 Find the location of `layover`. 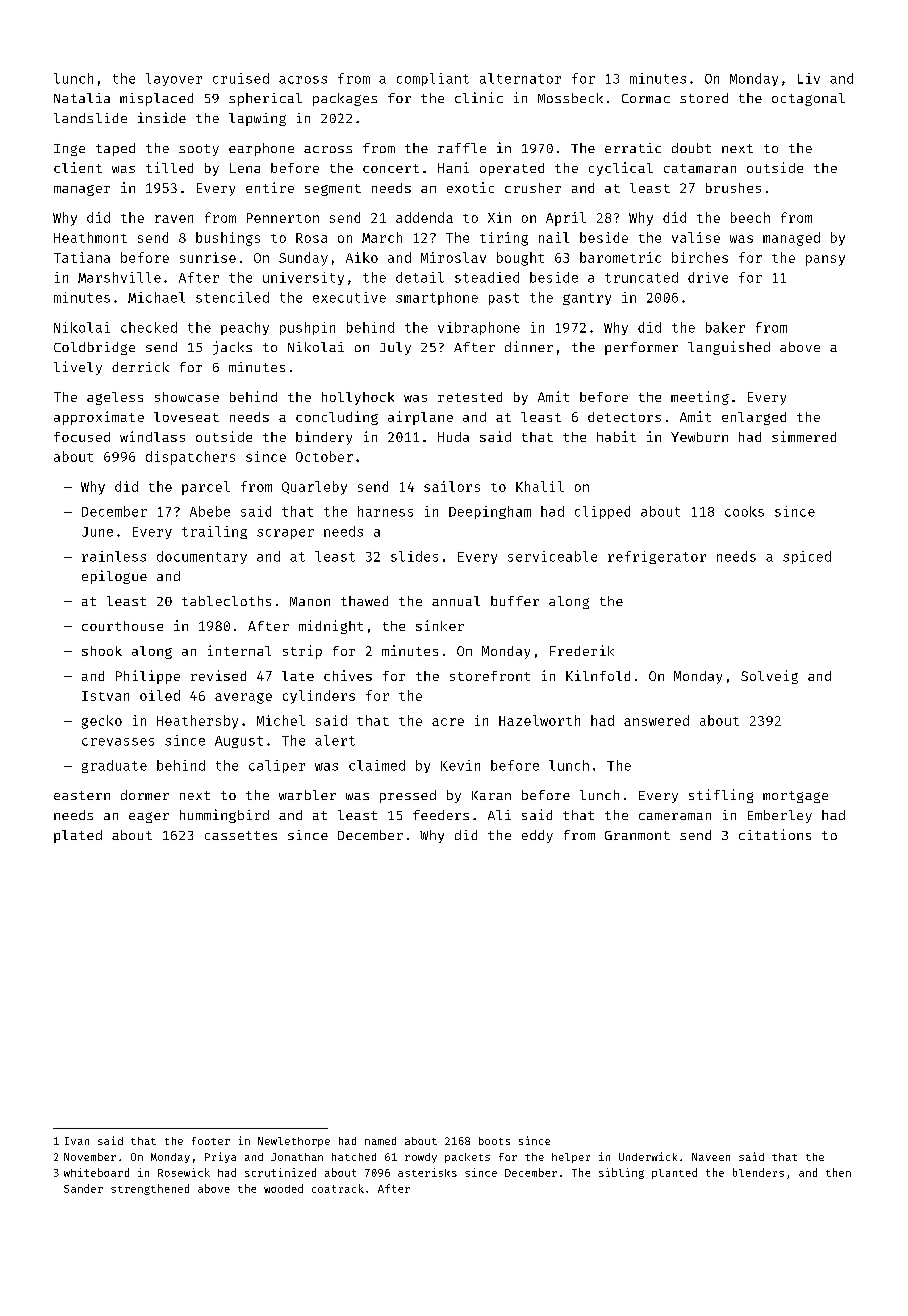

layover is located at coordinates (174, 79).
